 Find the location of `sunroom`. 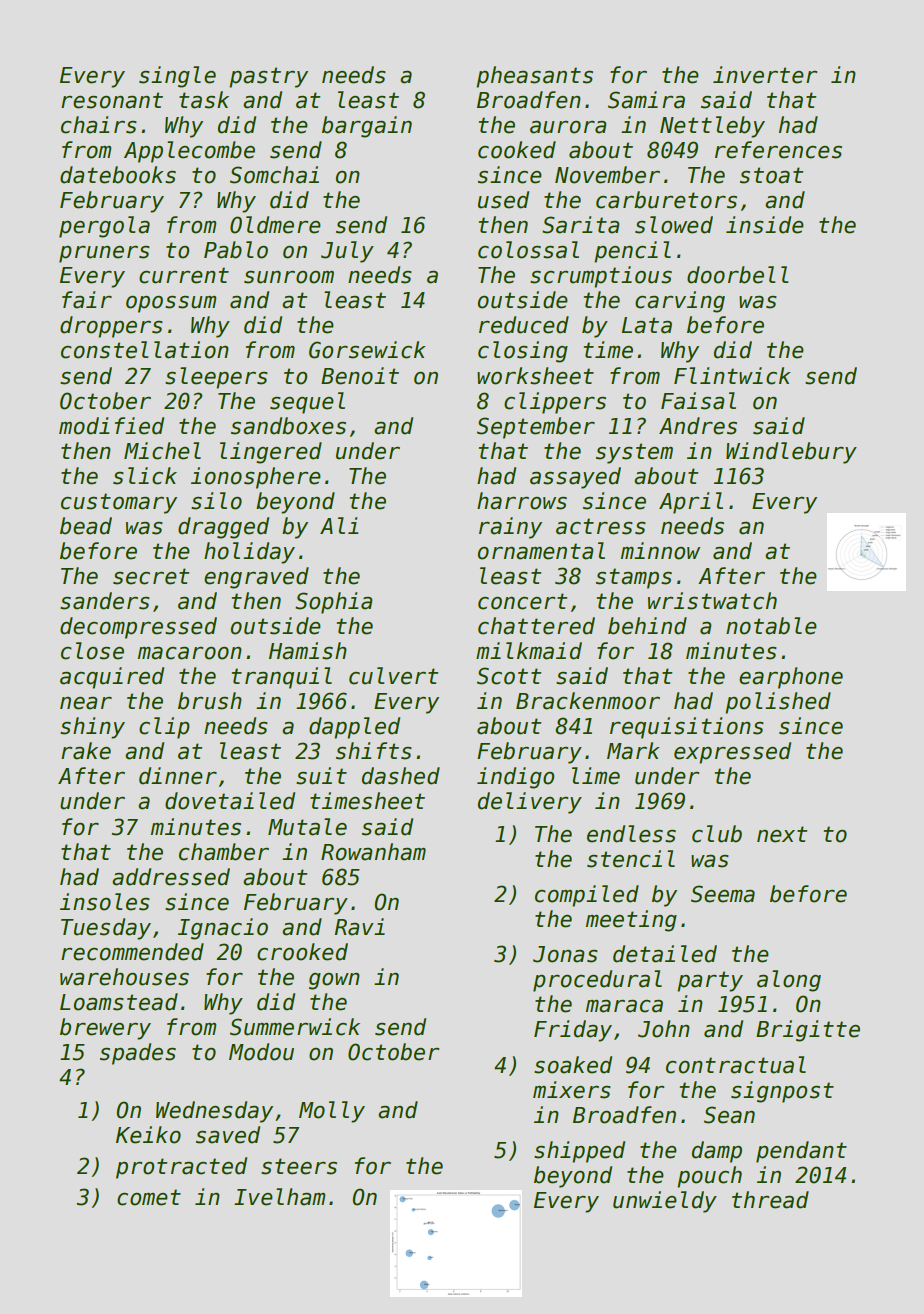

sunroom is located at coordinates (289, 277).
